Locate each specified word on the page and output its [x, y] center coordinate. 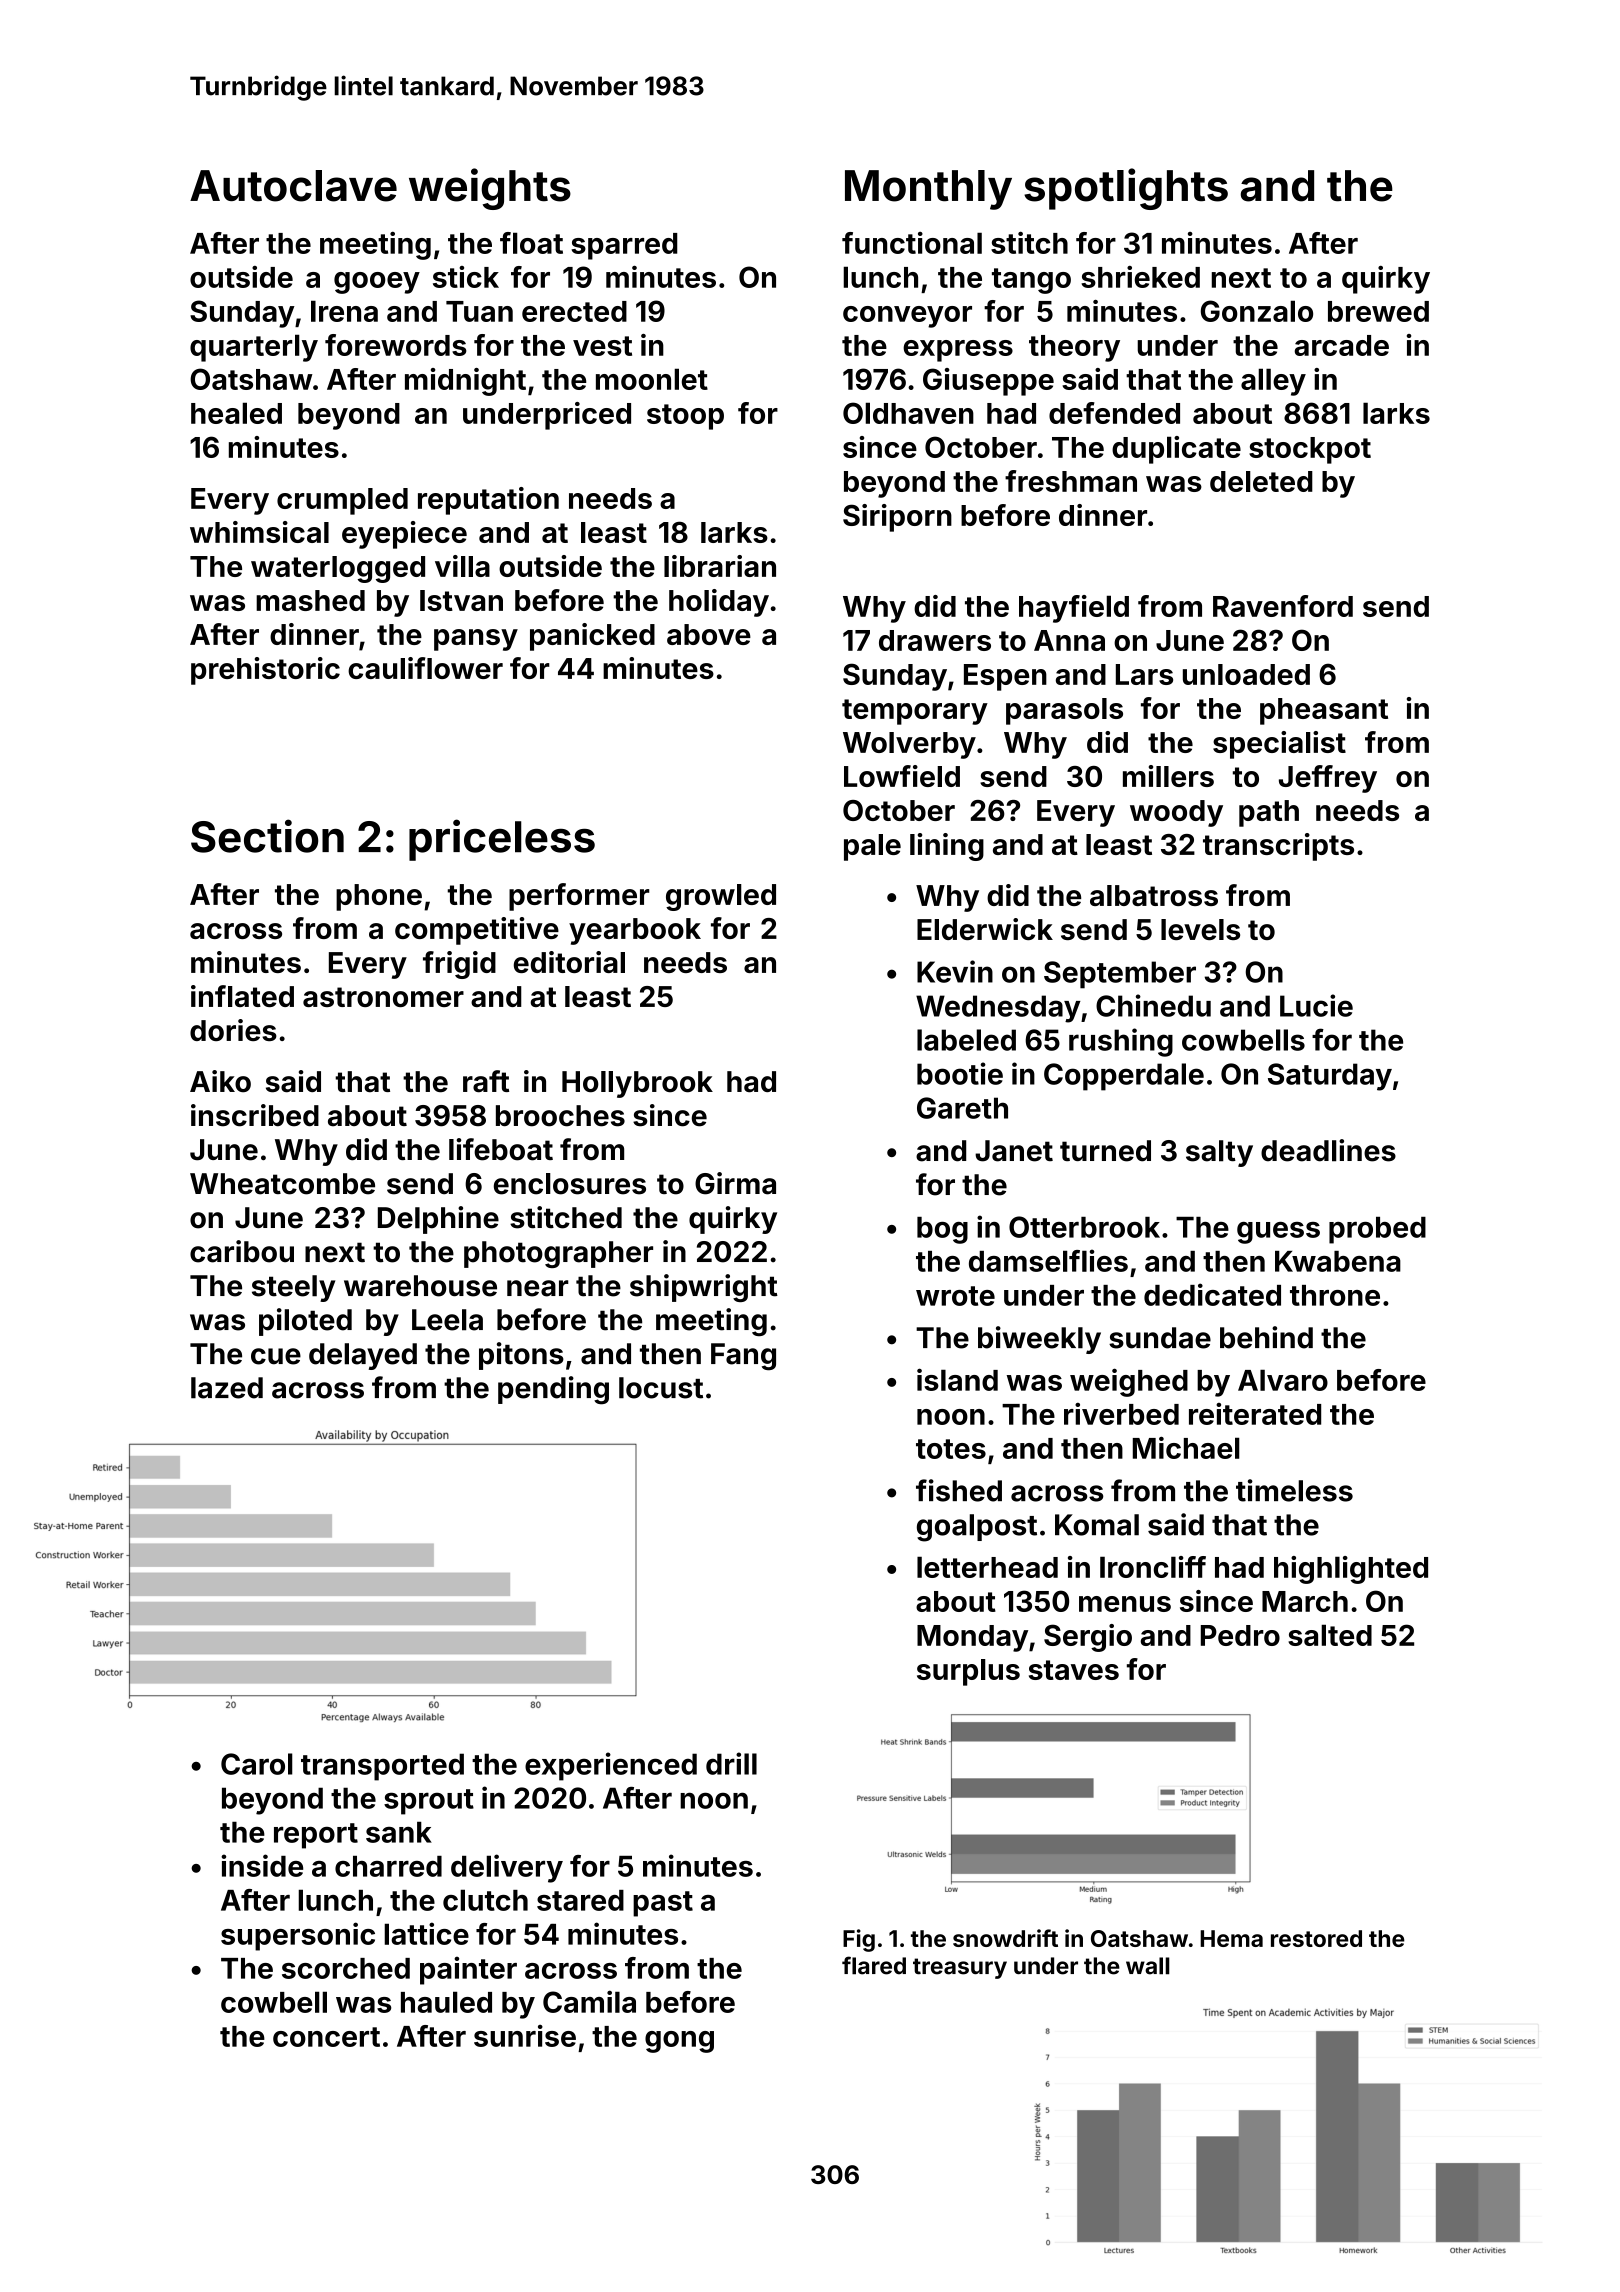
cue [276, 1356]
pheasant [1324, 711]
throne [1335, 1295]
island [957, 1379]
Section [267, 836]
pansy [476, 640]
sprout [429, 1802]
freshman [1071, 481]
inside [262, 1865]
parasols [1064, 711]
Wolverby [909, 745]
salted [1330, 1635]
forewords [396, 345]
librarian [720, 566]
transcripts [1278, 847]
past [663, 1904]
